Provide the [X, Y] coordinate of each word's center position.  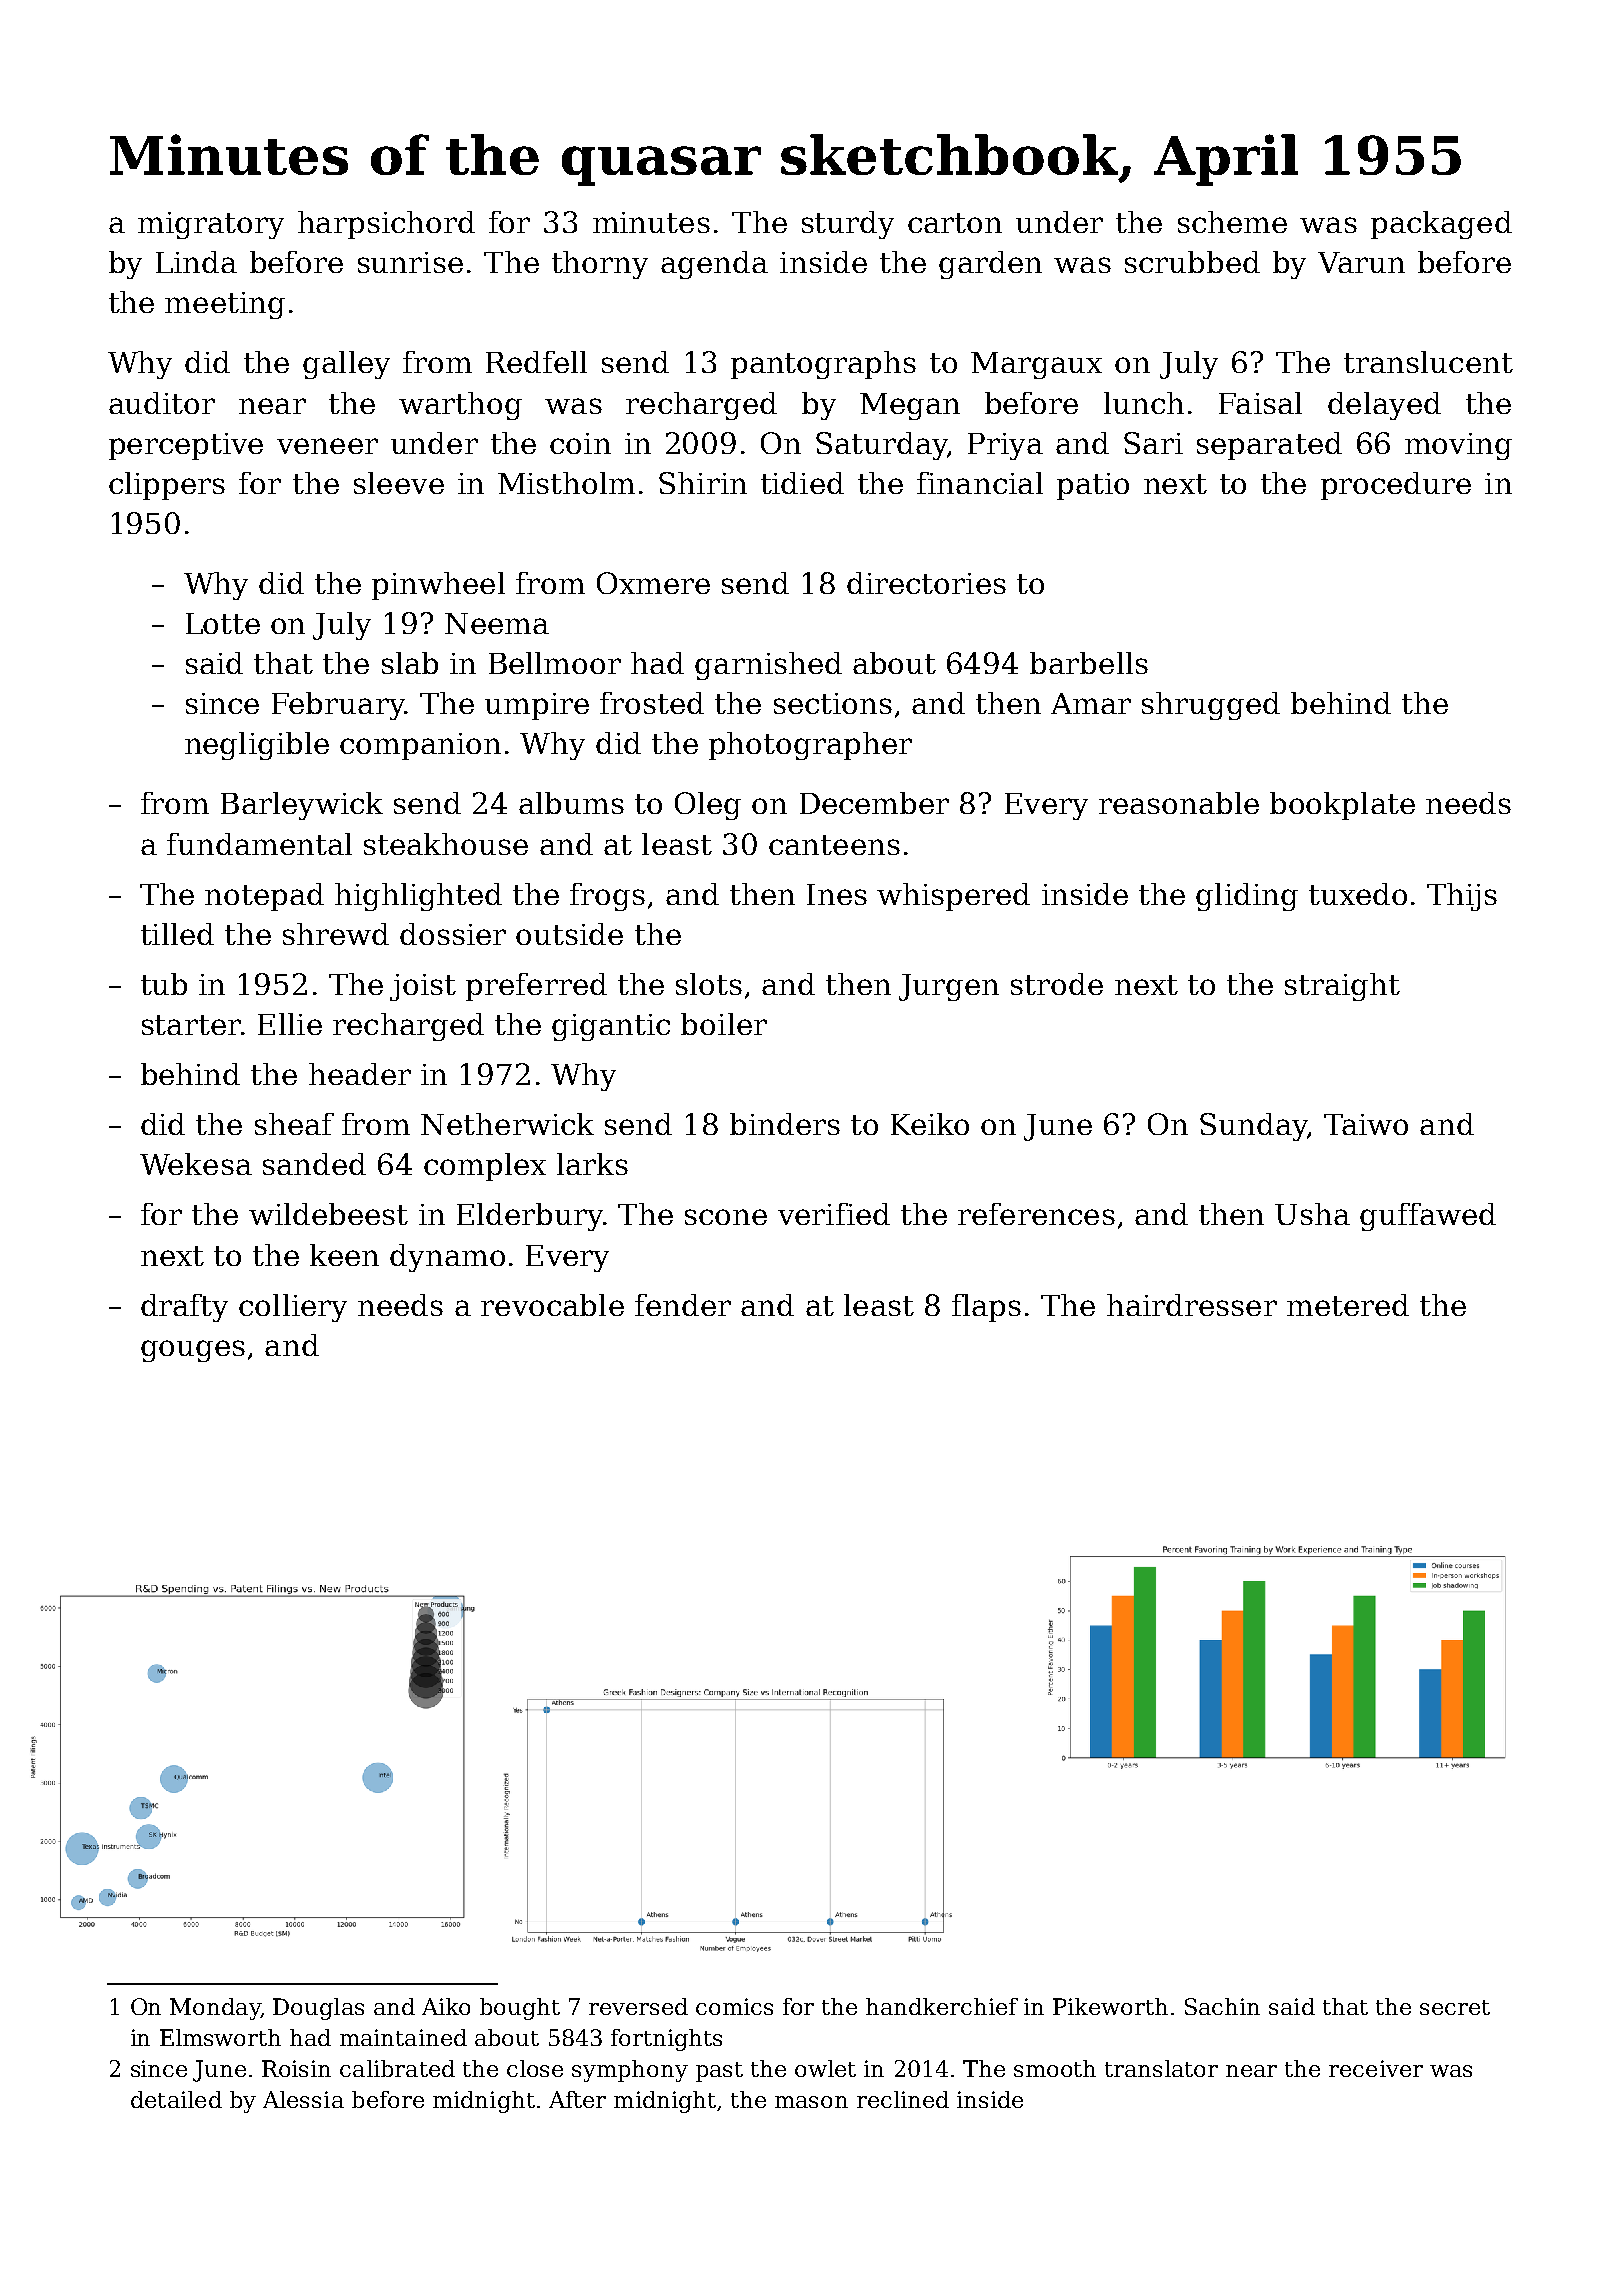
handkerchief [942, 2006]
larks [592, 1164]
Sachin [1222, 2006]
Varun [1361, 262]
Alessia [303, 2099]
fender [683, 1305]
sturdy [848, 225]
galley [346, 365]
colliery [293, 1308]
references [1036, 1214]
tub [164, 984]
